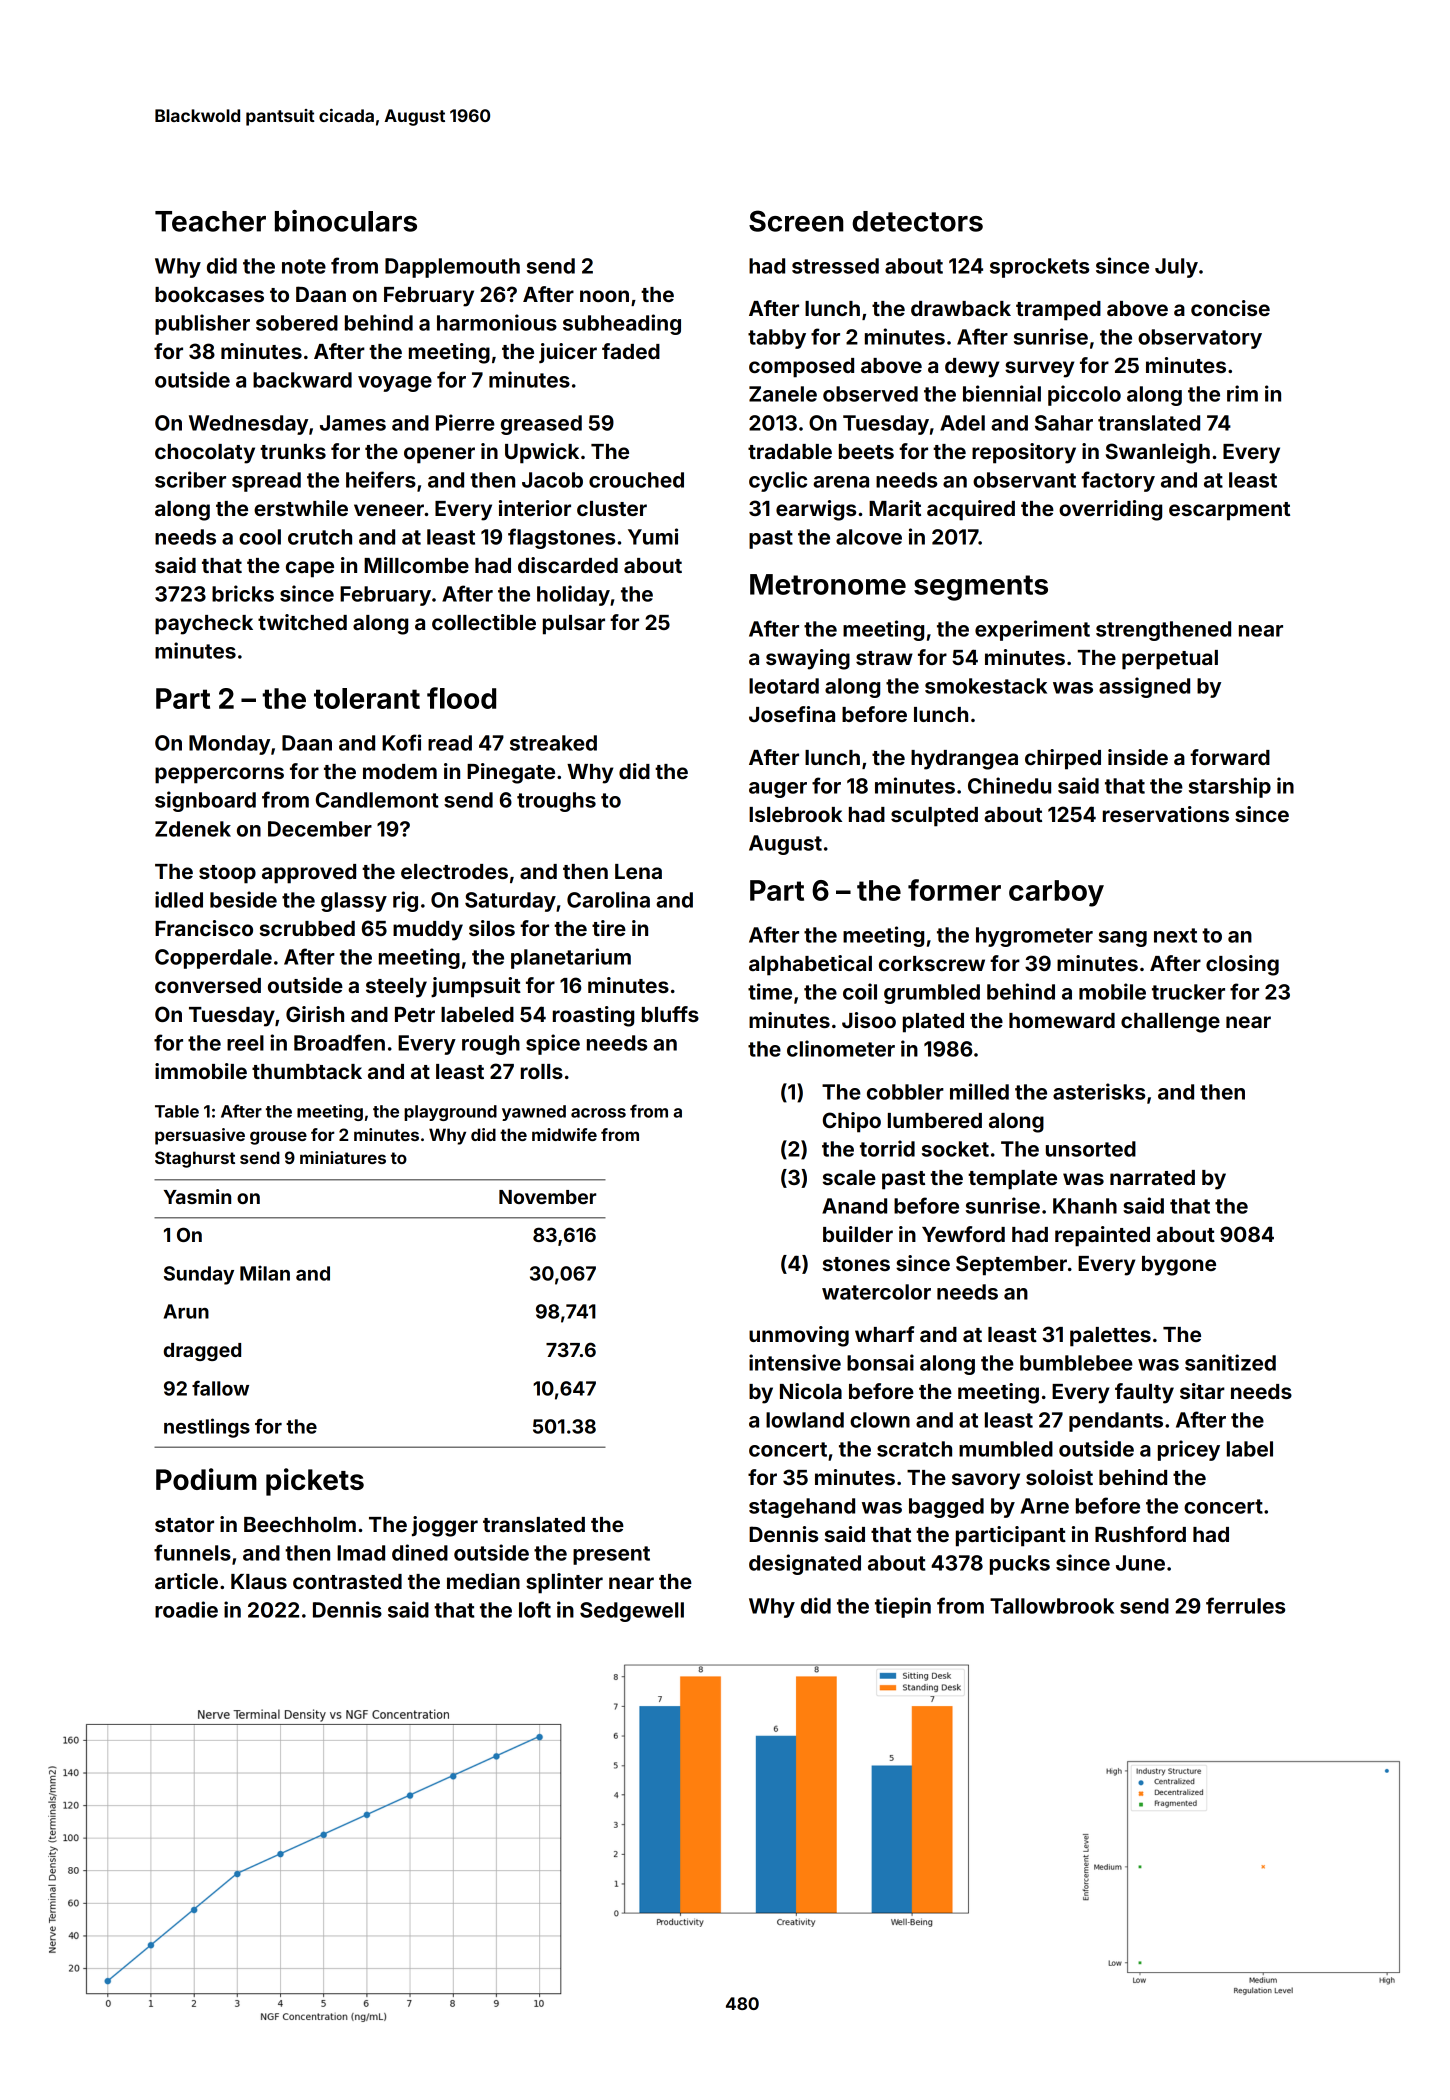  I want to click on roadie, so click(186, 1609).
